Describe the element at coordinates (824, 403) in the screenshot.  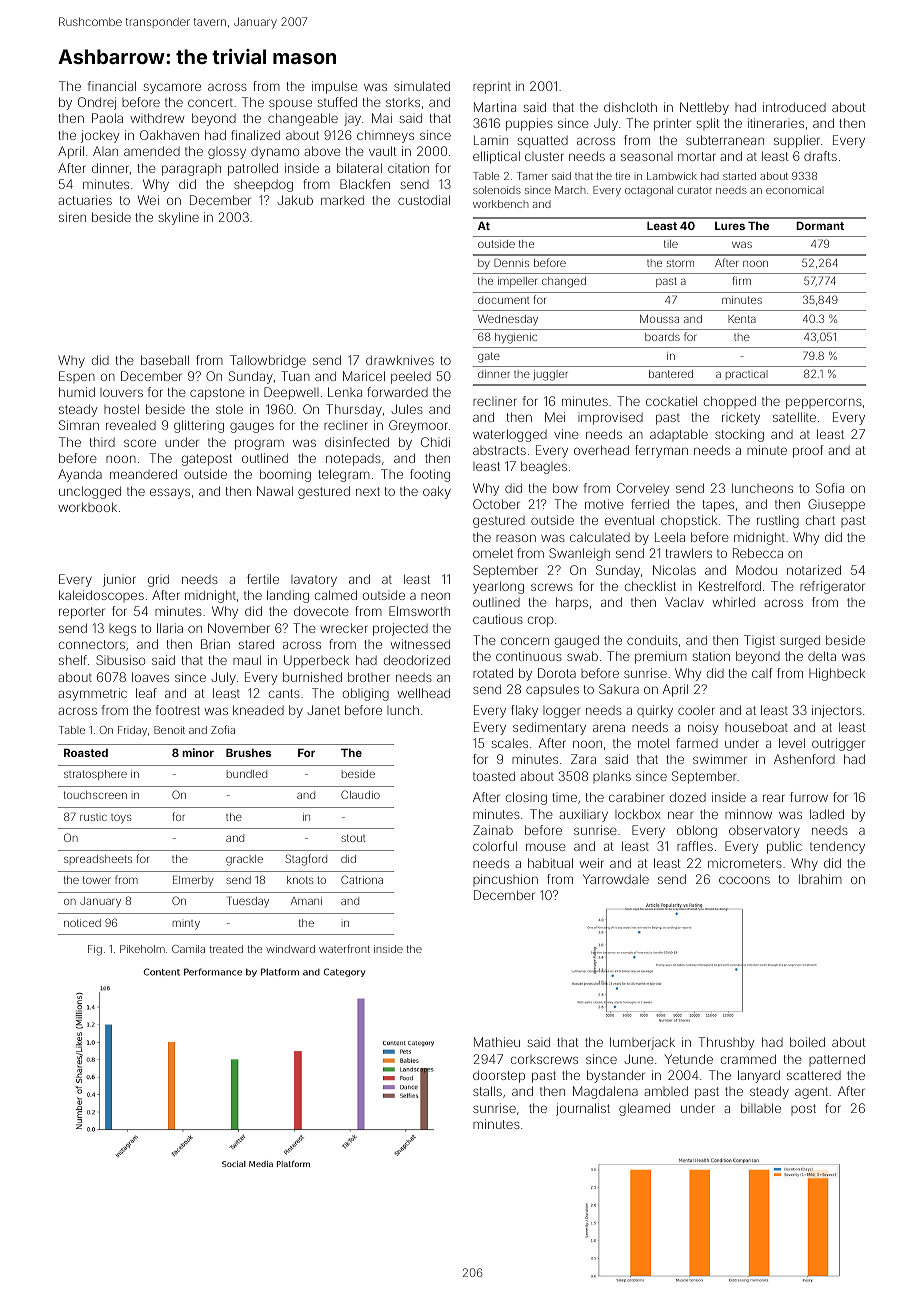
I see `peppercorns` at that location.
